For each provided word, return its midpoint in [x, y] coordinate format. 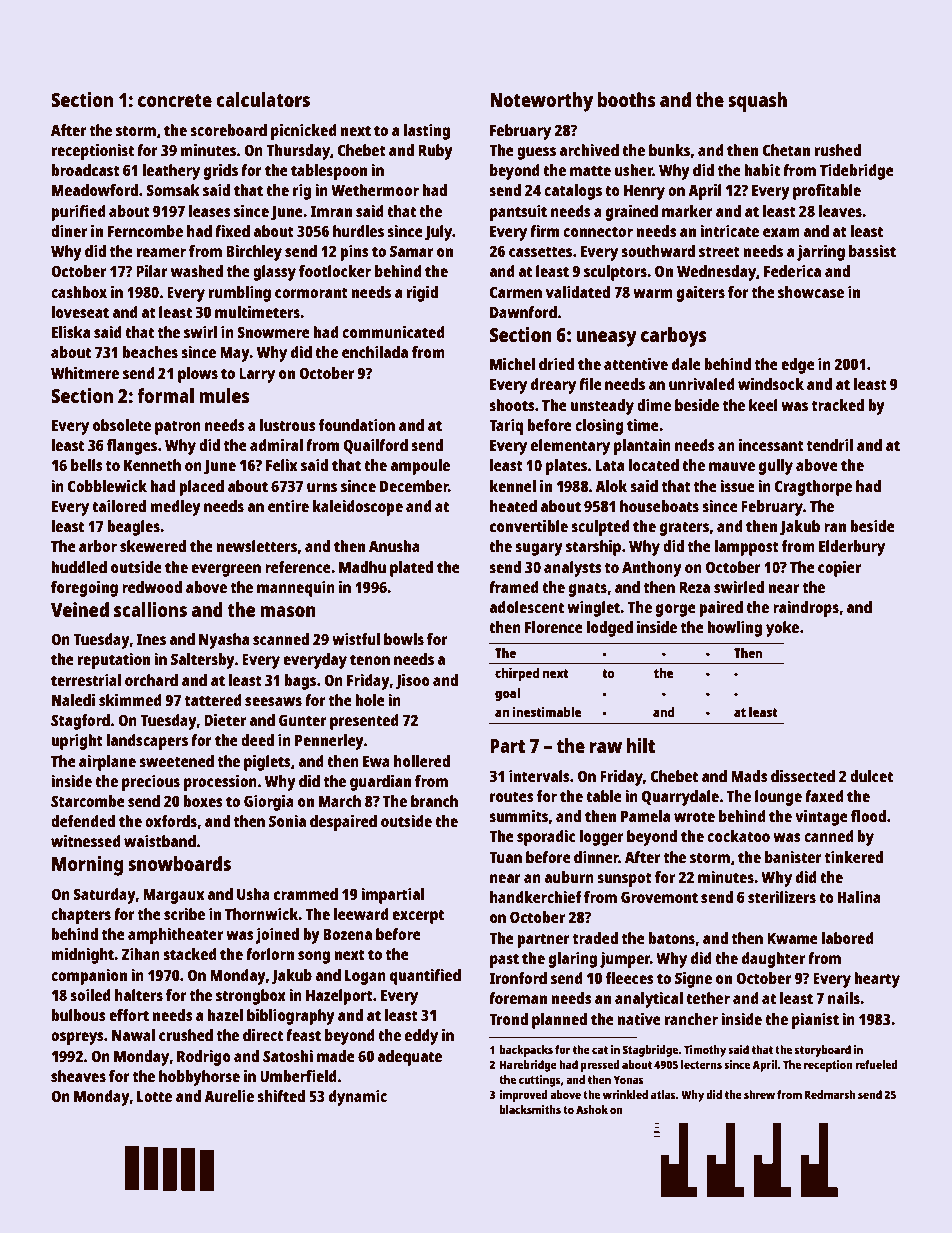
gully [776, 467]
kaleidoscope [358, 508]
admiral [276, 445]
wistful [356, 639]
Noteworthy [541, 102]
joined [277, 936]
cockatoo [738, 836]
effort [129, 1015]
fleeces [630, 978]
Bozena [347, 934]
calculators [263, 99]
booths [626, 99]
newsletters [257, 546]
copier [839, 569]
